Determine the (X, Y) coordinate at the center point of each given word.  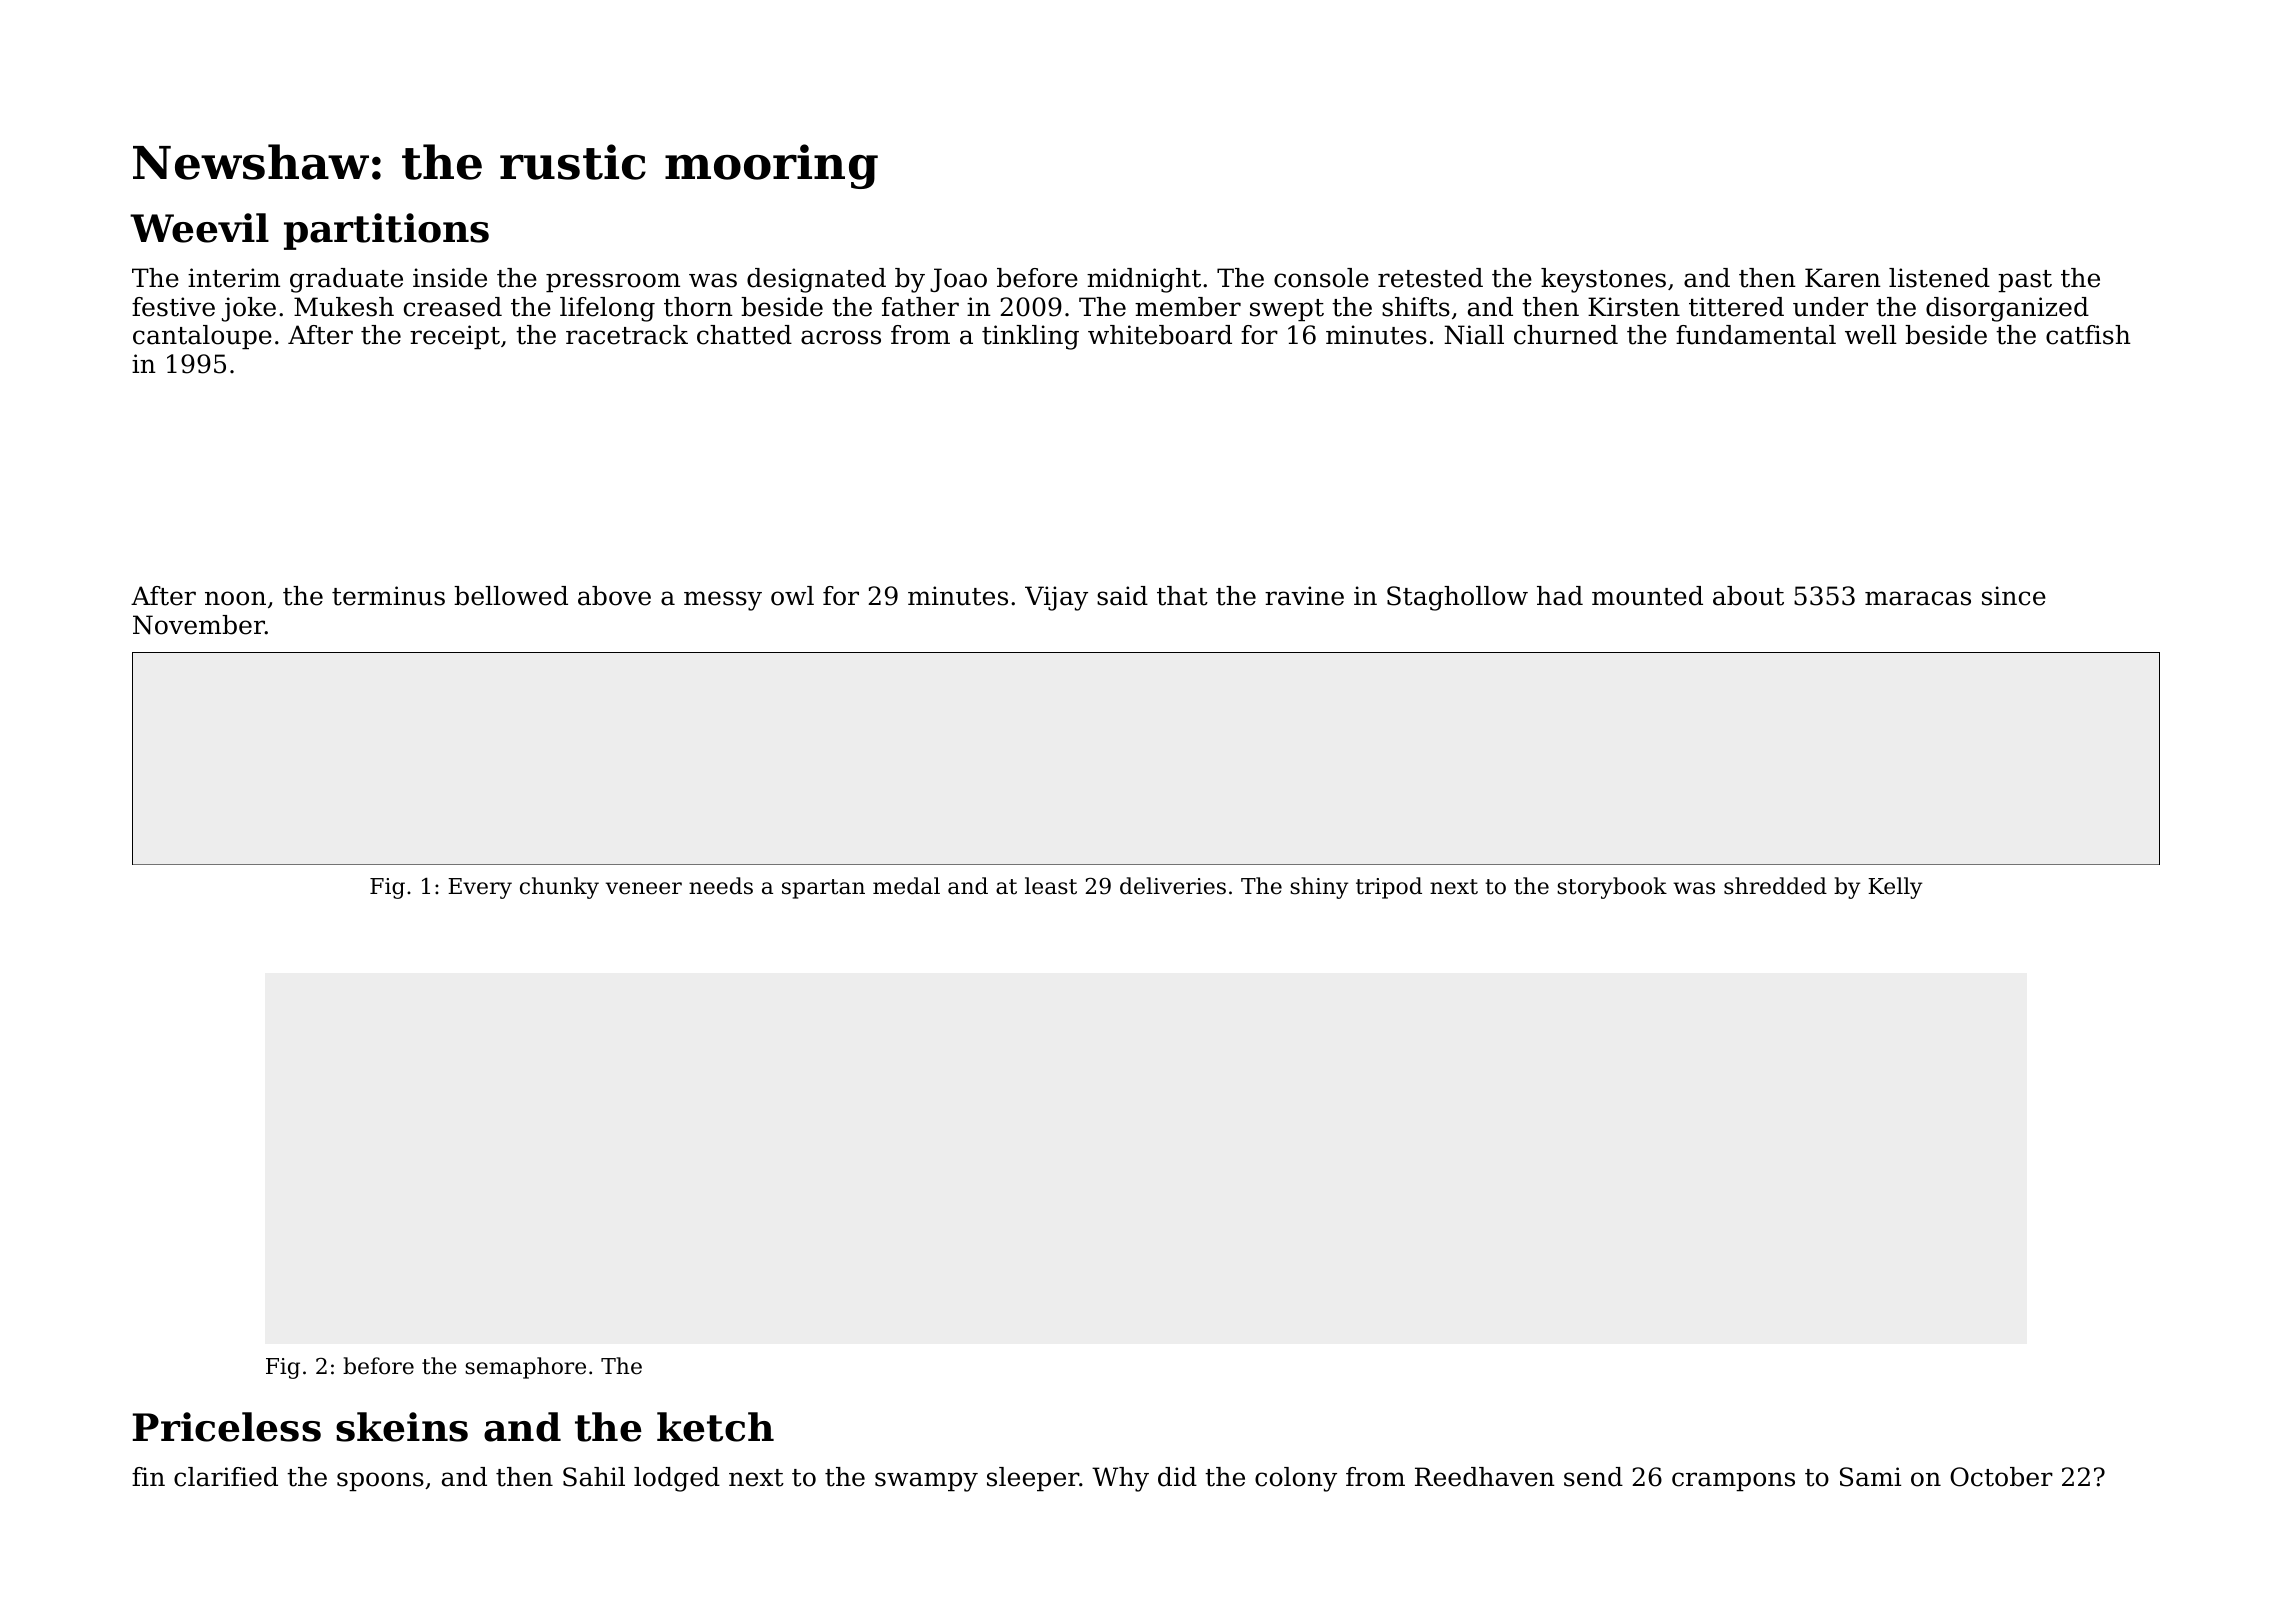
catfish (2088, 335)
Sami (1870, 1477)
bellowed (511, 596)
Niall (1474, 335)
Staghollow (1457, 598)
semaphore (525, 1368)
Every (480, 888)
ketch (715, 1427)
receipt (455, 337)
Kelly (1895, 888)
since (2014, 596)
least (1051, 886)
